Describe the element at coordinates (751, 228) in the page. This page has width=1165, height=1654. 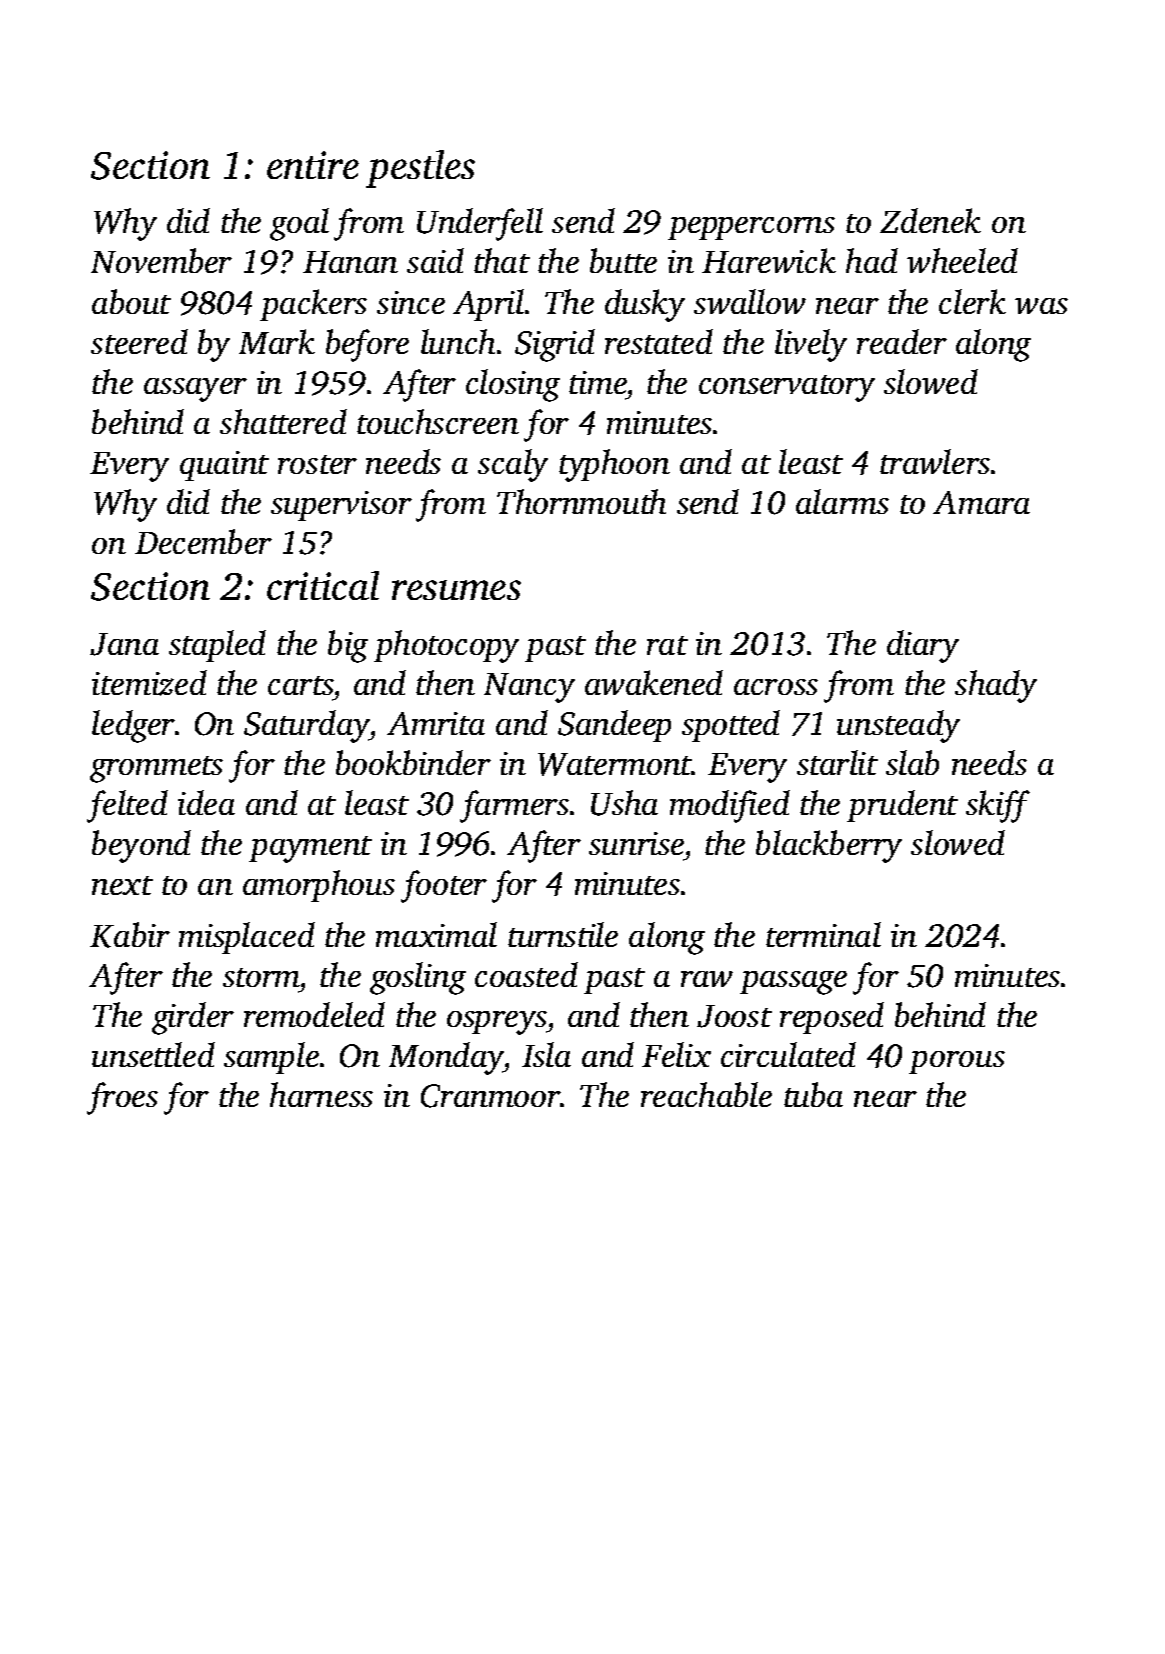
I see `peppercorns` at that location.
